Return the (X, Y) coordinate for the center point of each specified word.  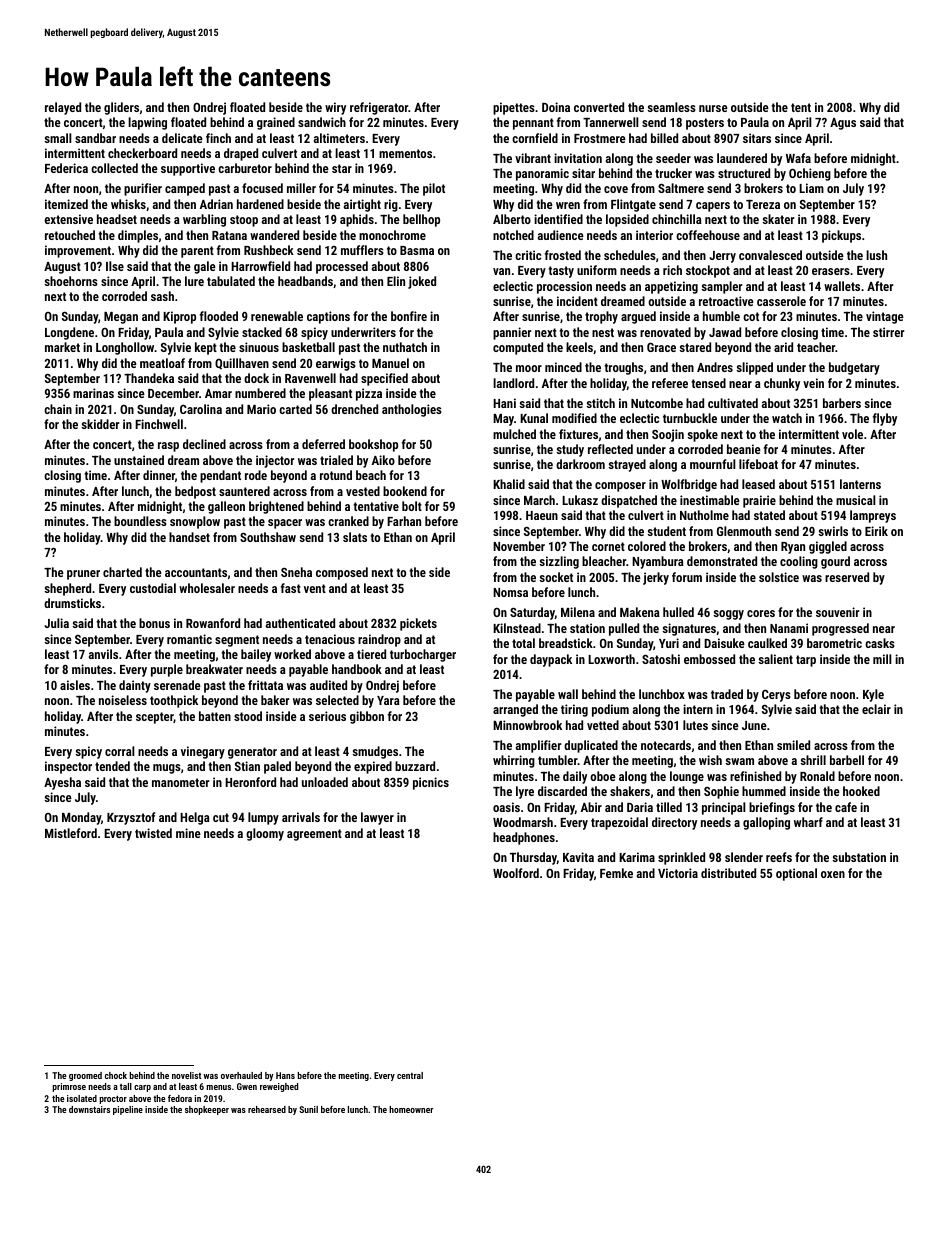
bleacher (604, 561)
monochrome (392, 235)
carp (142, 1088)
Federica (66, 168)
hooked (861, 791)
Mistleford (71, 833)
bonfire (409, 316)
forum (687, 577)
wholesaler (207, 588)
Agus (843, 124)
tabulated (231, 281)
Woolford (516, 873)
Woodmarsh (523, 822)
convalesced (770, 255)
